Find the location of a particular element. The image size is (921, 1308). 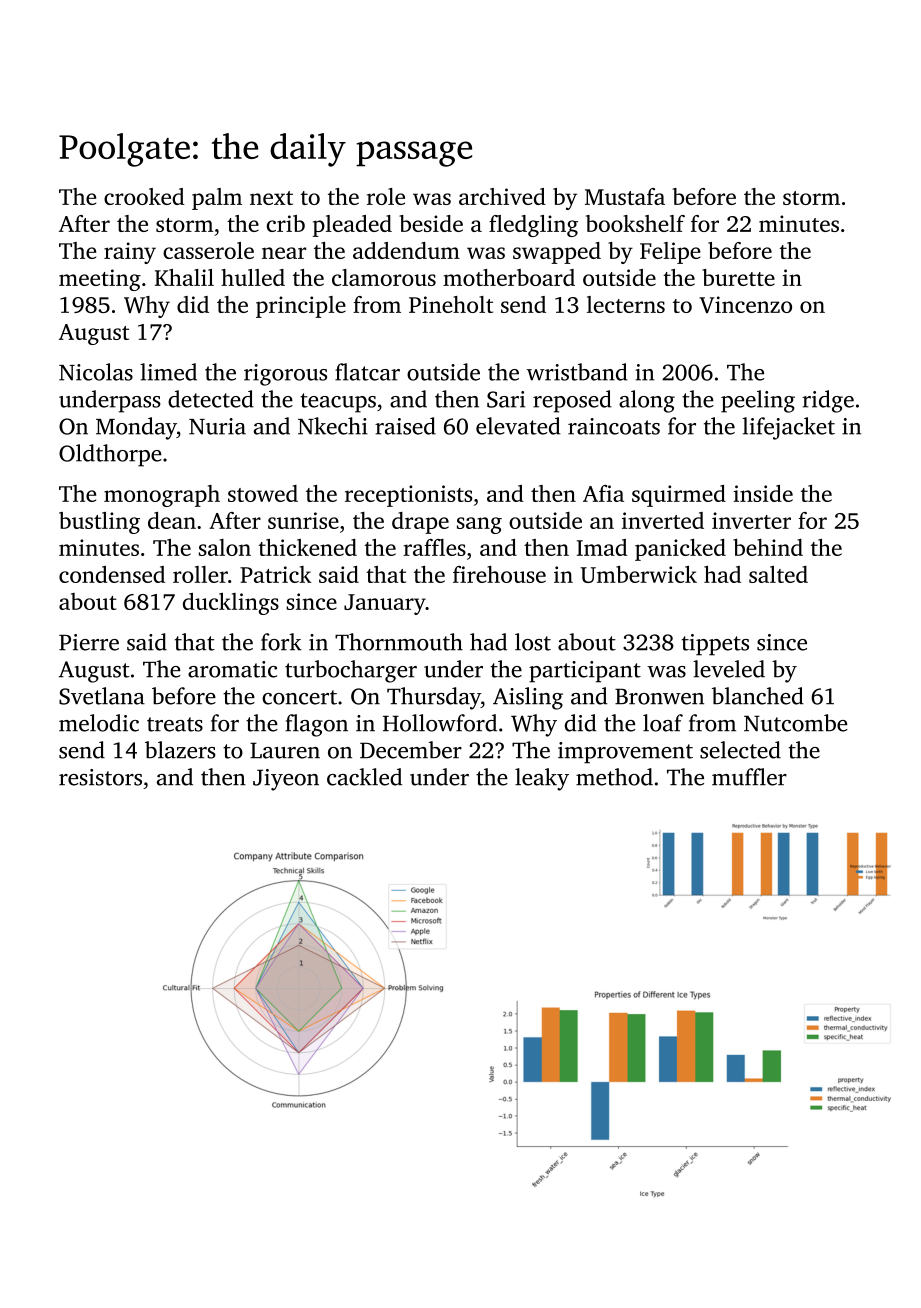

resistors is located at coordinates (100, 777).
